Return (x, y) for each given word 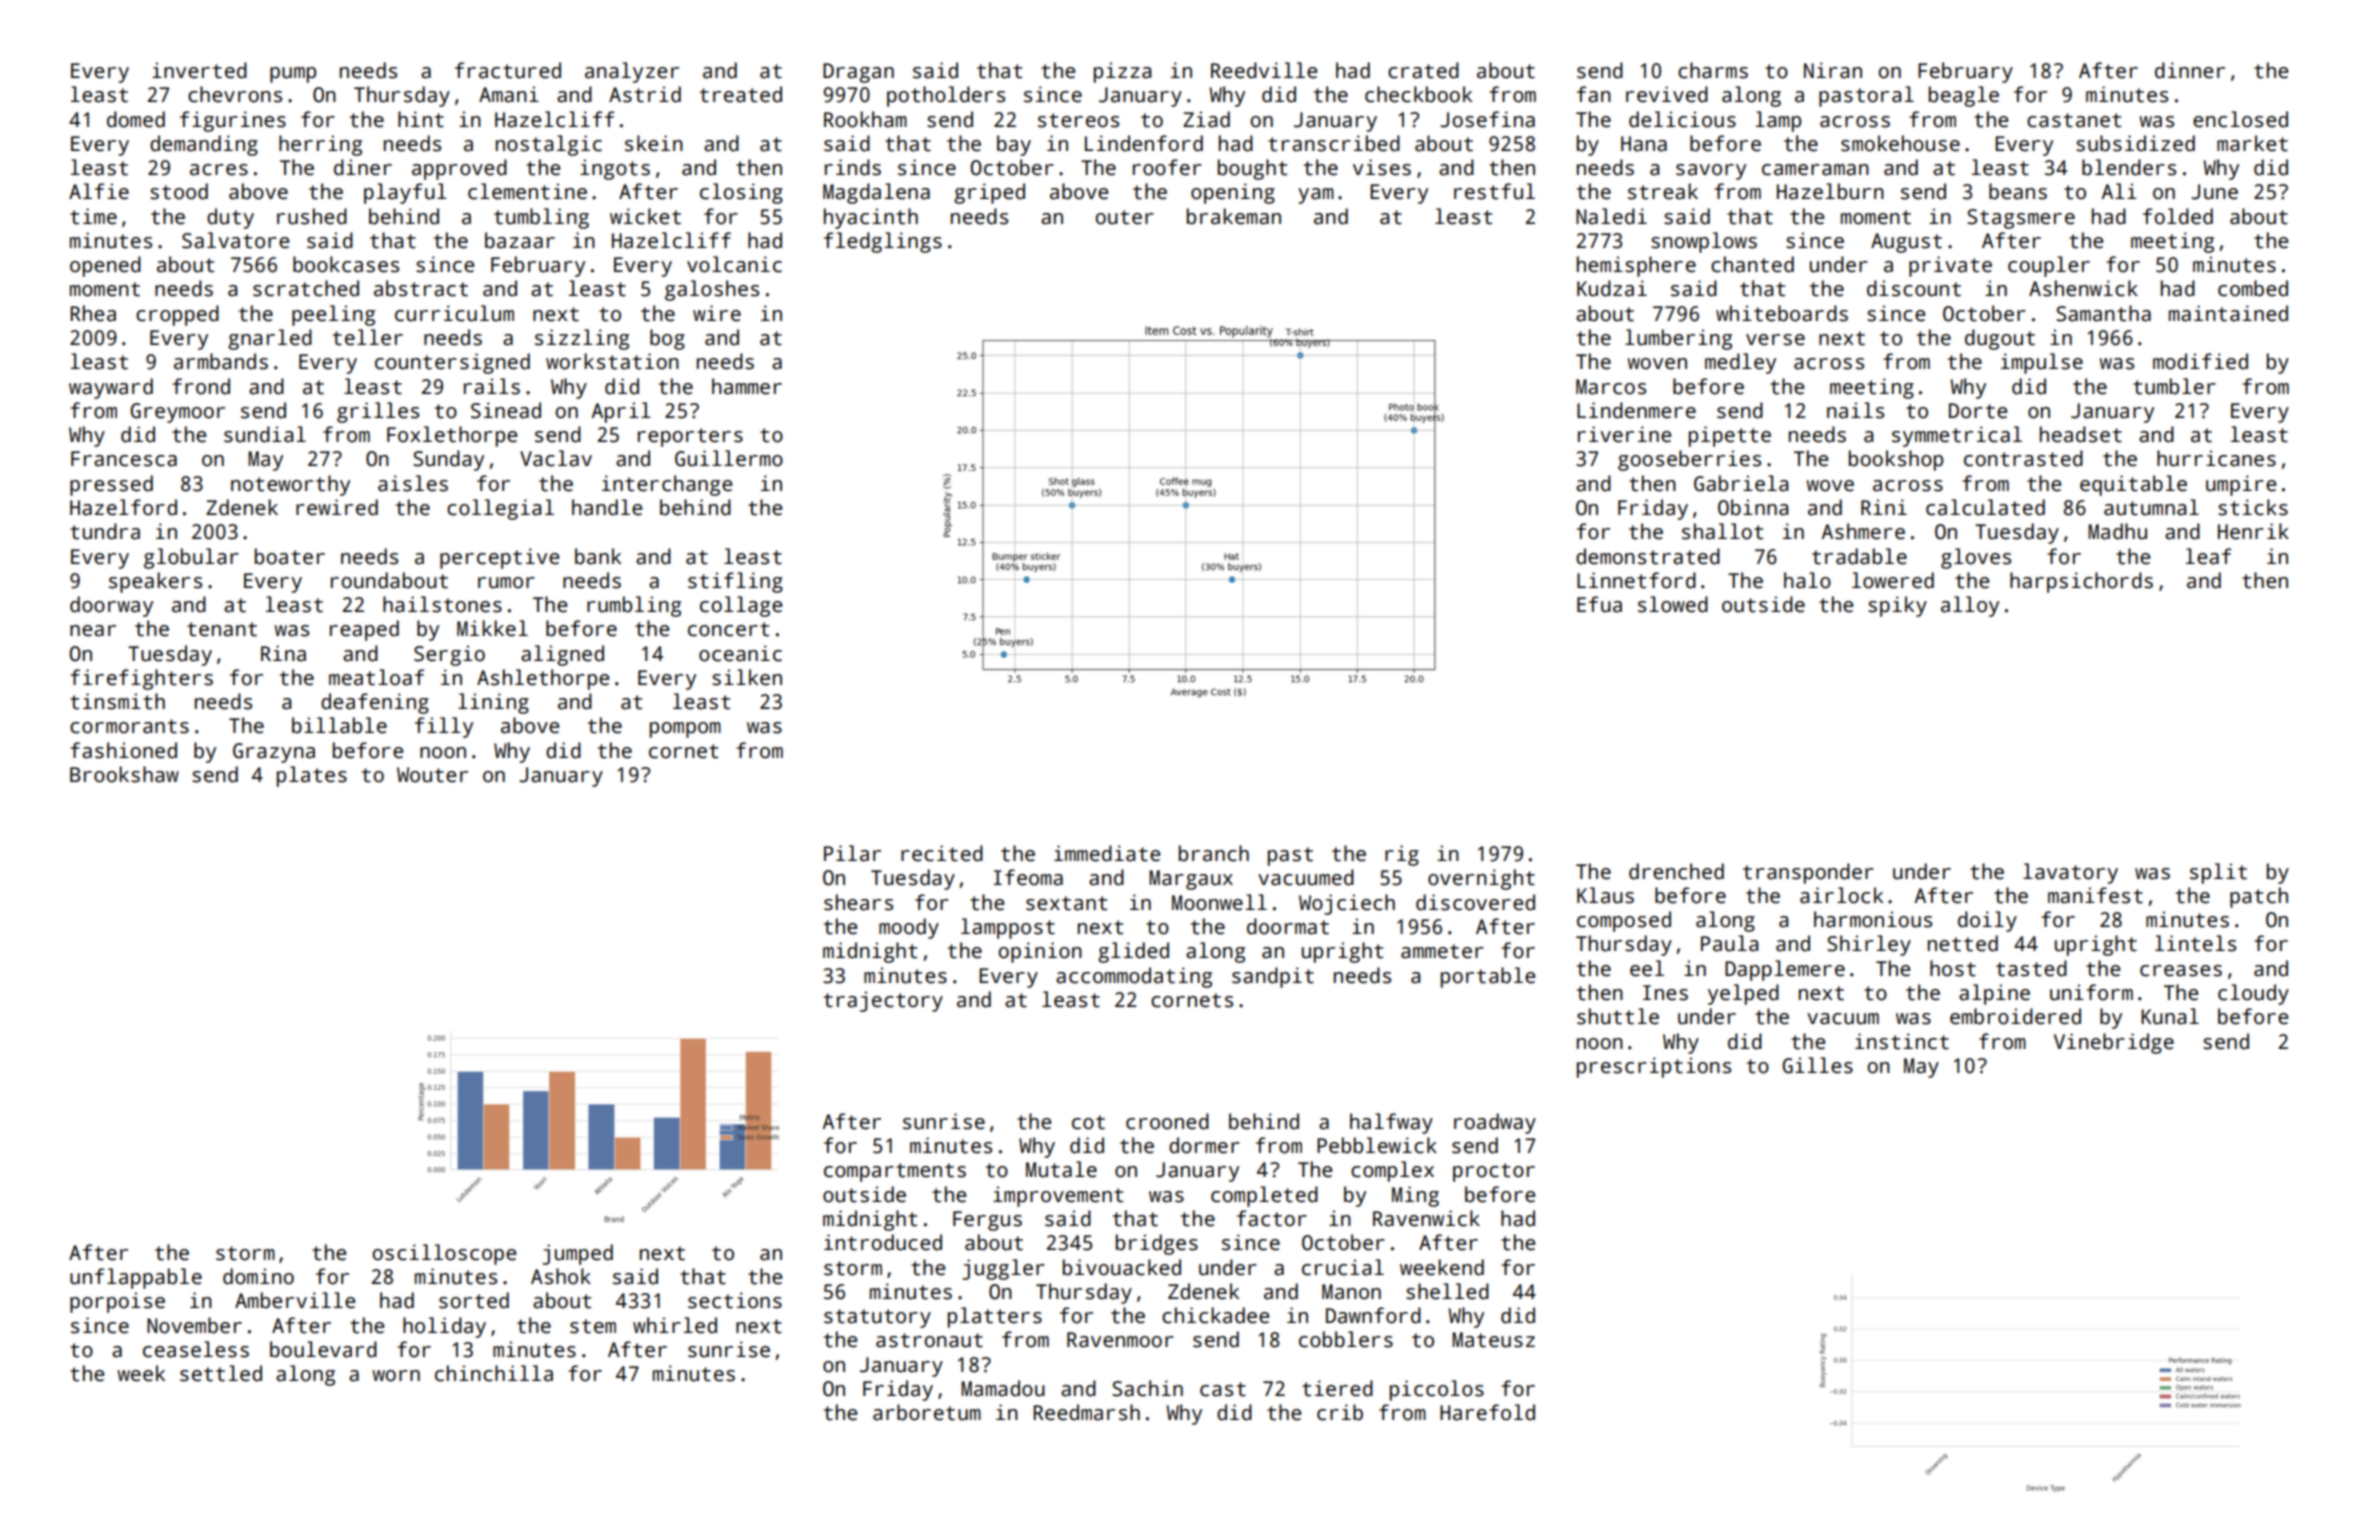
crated (1423, 70)
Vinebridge (2114, 1043)
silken (747, 677)
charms (1713, 70)
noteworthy (290, 485)
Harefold (1487, 1412)
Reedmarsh (1087, 1412)
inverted (199, 70)
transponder (1808, 873)
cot (1088, 1122)
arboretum (927, 1412)
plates (312, 776)
